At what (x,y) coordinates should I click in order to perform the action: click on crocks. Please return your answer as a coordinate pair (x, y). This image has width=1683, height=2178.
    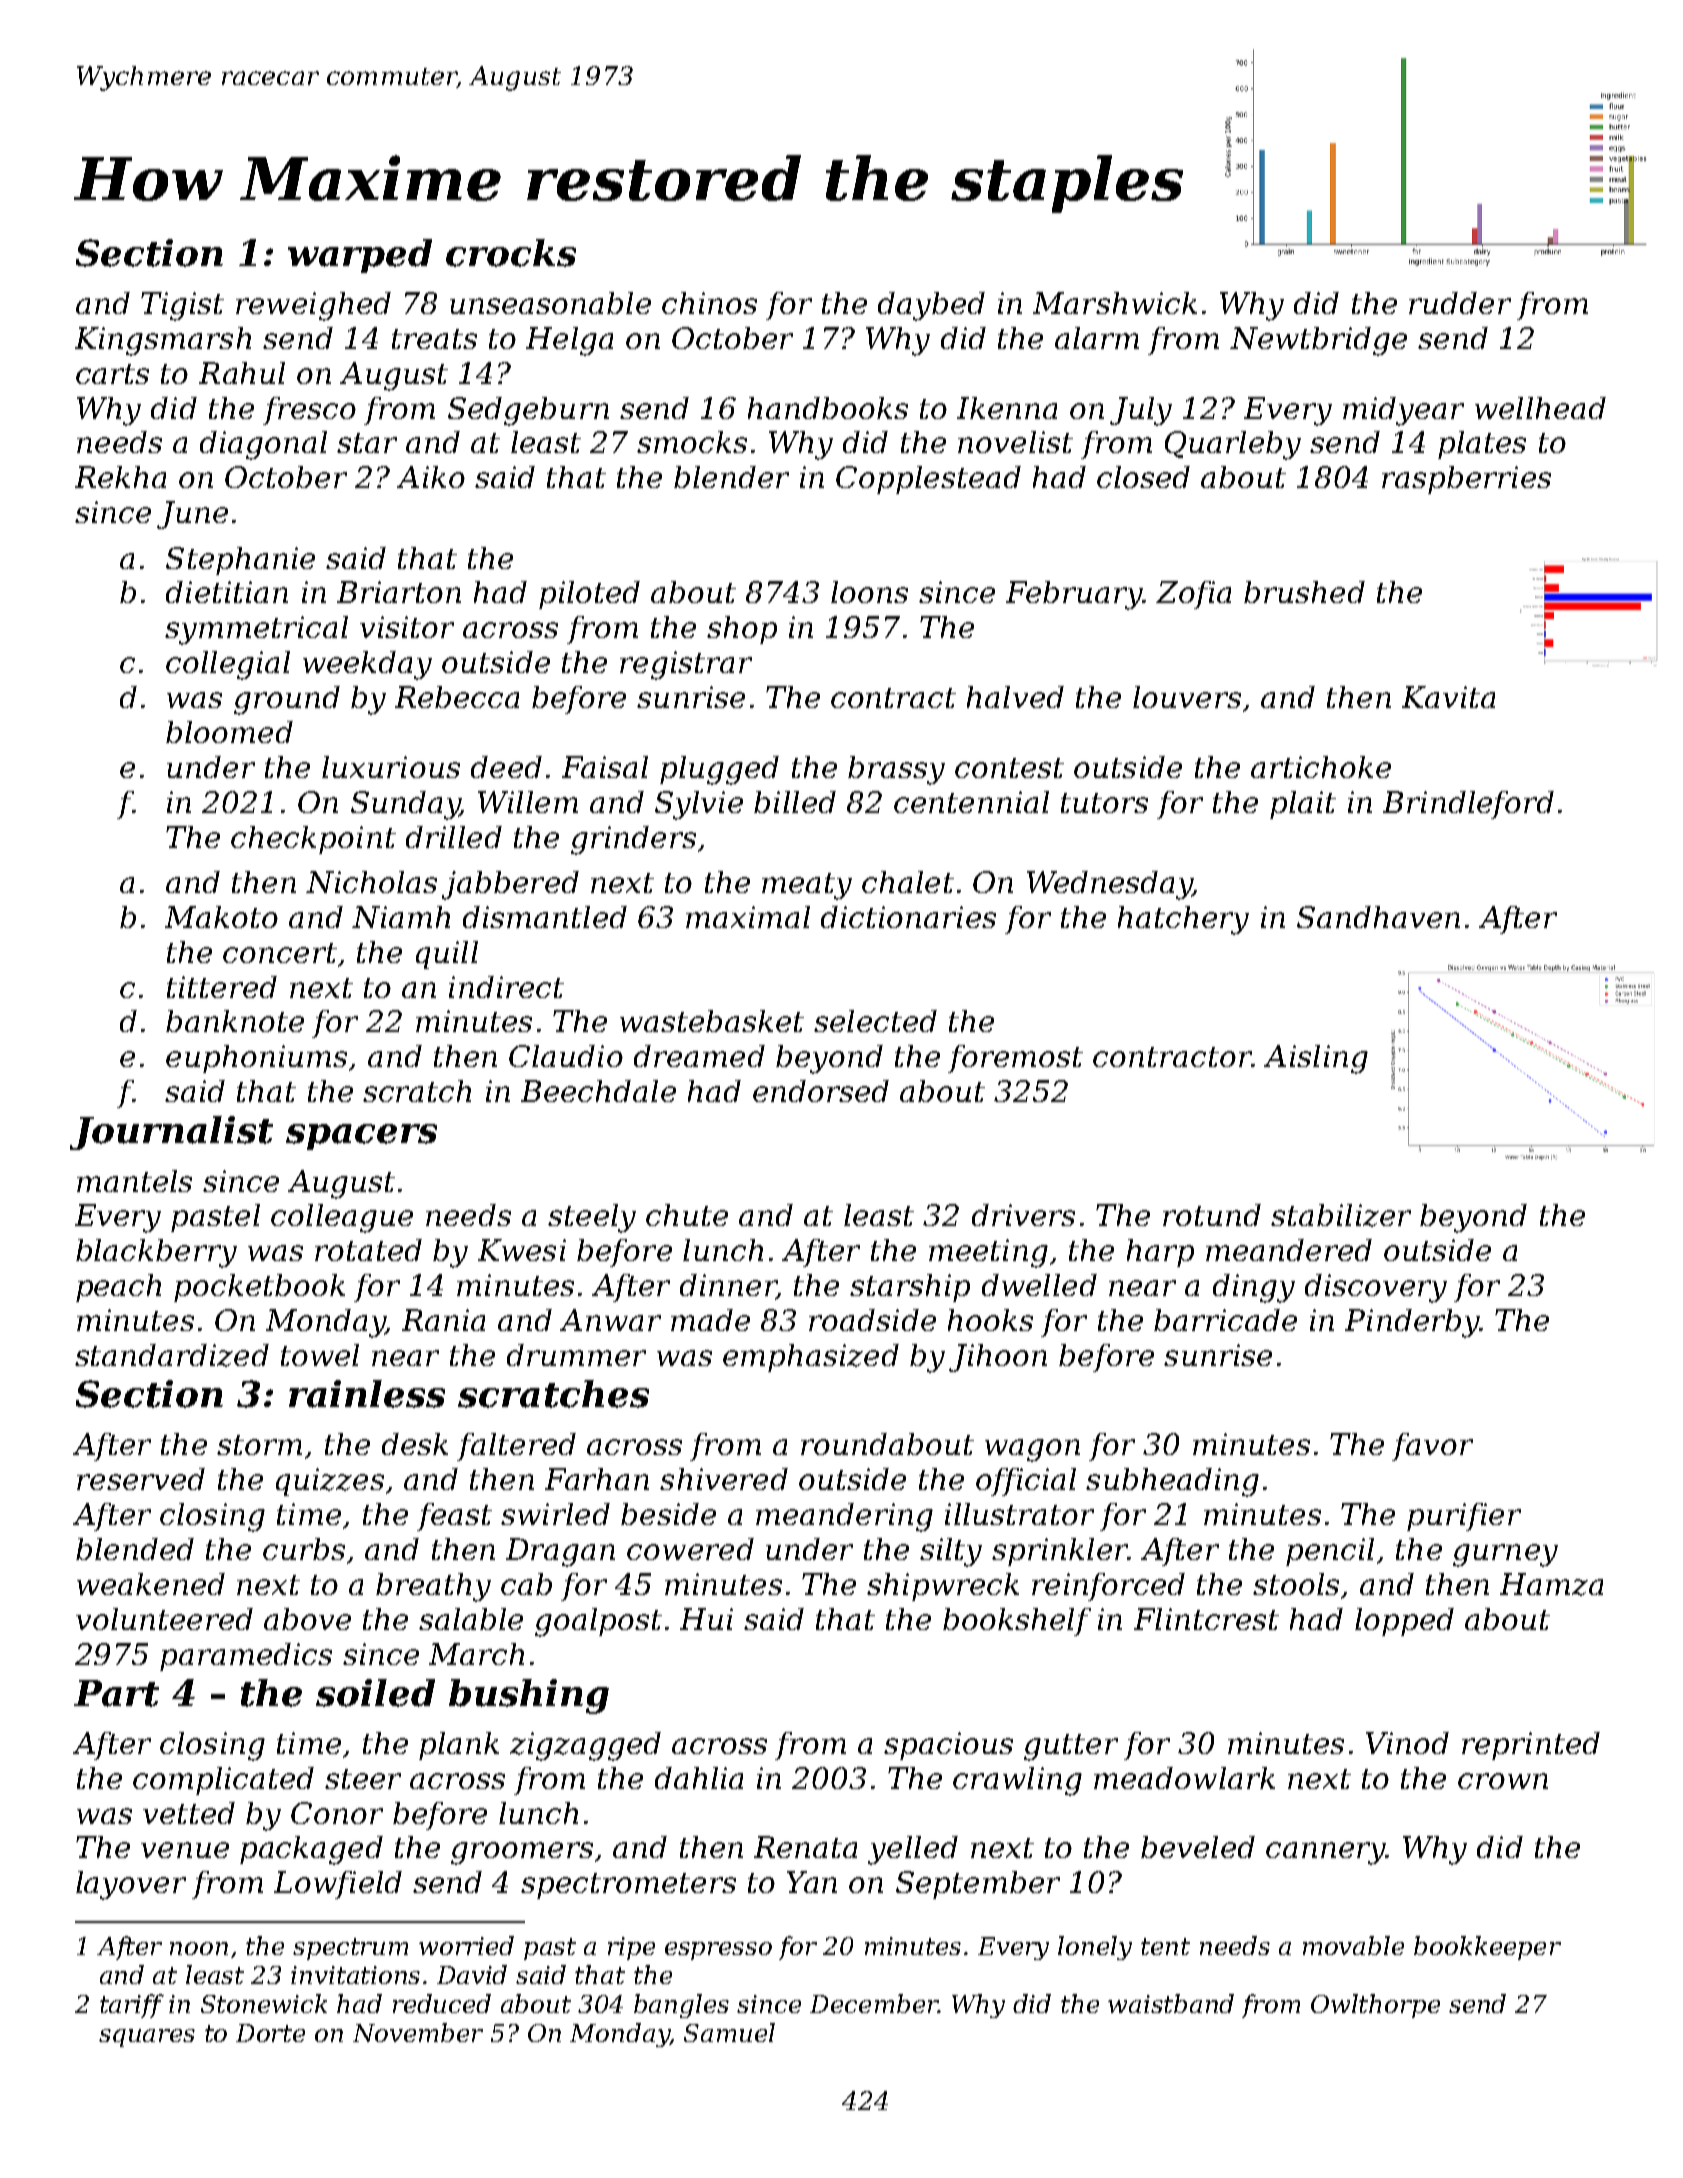
    Looking at the image, I should click on (511, 253).
